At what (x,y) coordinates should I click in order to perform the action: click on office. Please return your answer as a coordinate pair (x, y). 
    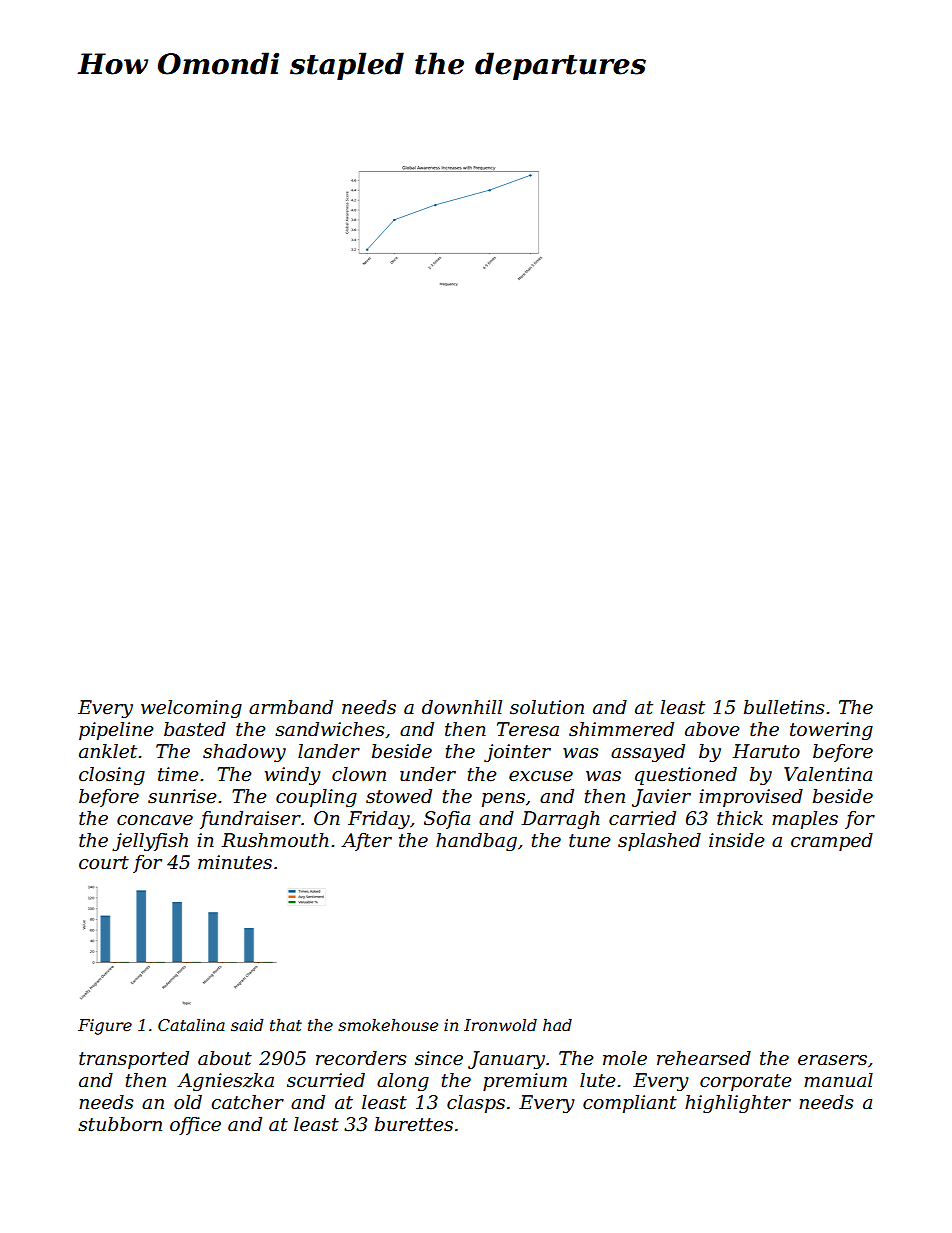
    Looking at the image, I should click on (195, 1126).
